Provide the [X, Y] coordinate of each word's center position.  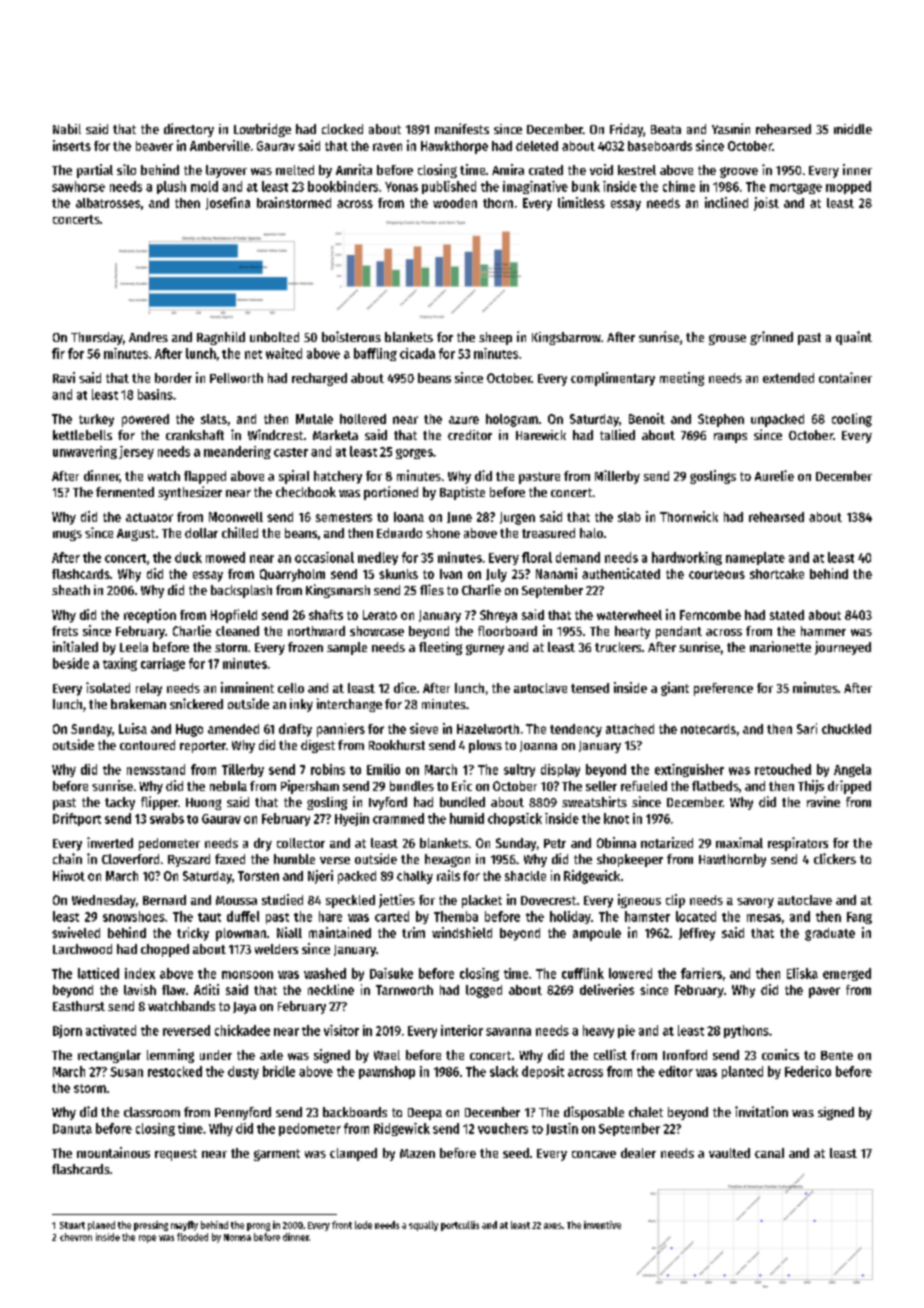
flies [432, 589]
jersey [136, 452]
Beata [666, 129]
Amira [508, 169]
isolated [108, 687]
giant [675, 689]
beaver [154, 146]
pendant [679, 632]
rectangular [109, 1056]
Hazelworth [488, 729]
